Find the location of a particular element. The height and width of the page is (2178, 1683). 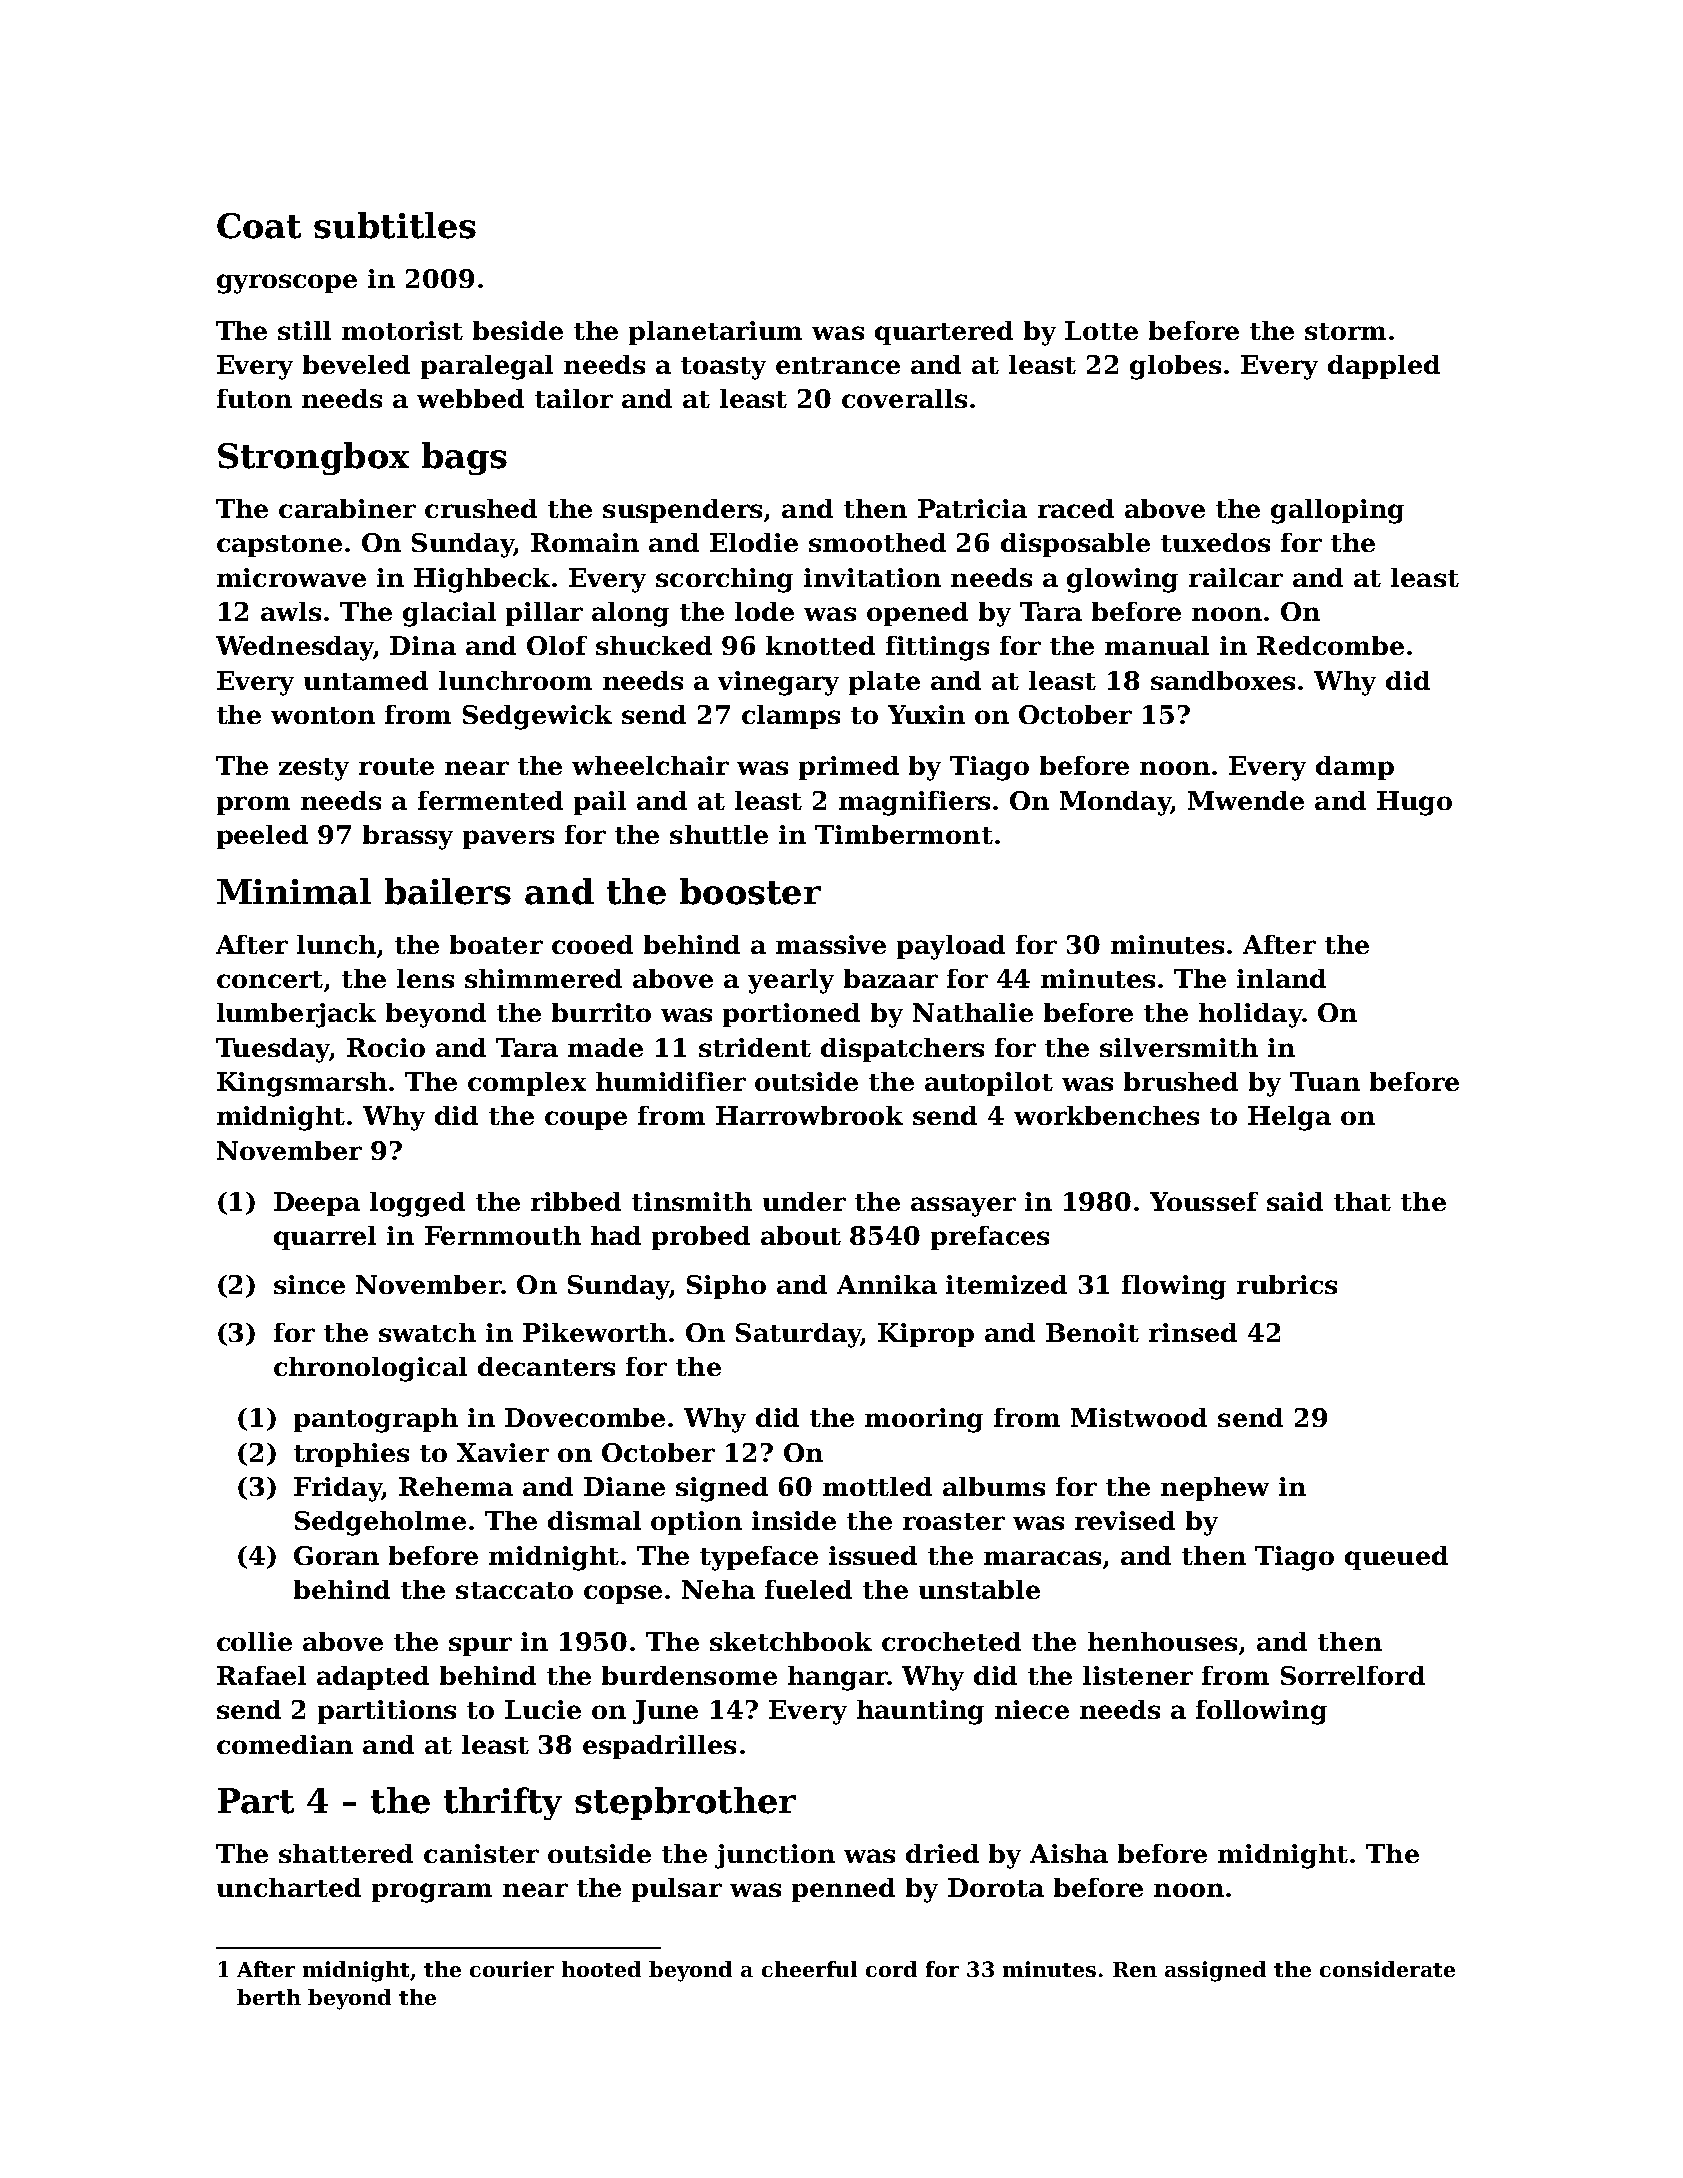

Yuxin is located at coordinates (926, 714).
